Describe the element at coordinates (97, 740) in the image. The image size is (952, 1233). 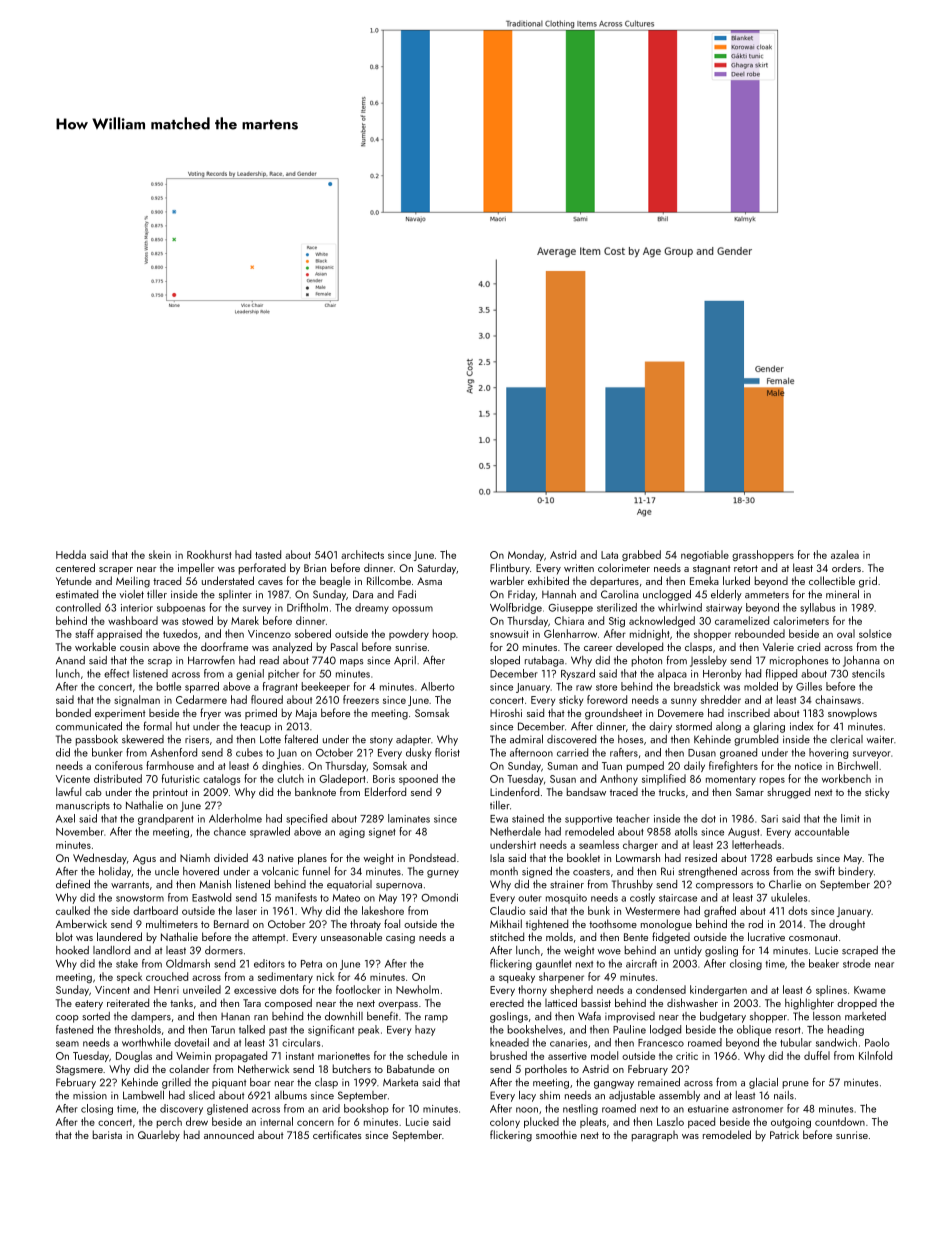
I see `passbook` at that location.
